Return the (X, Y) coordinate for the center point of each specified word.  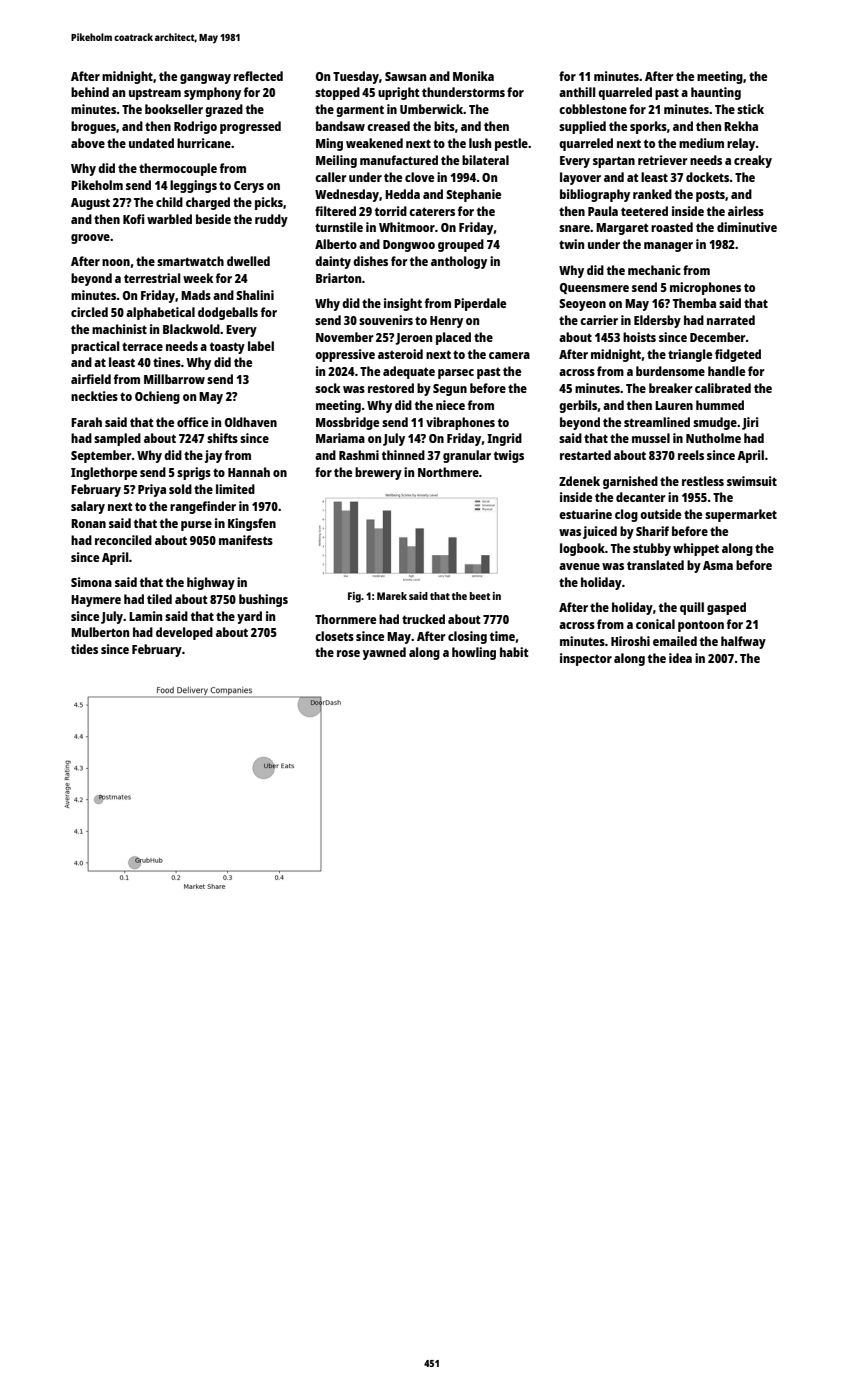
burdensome (670, 371)
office (192, 422)
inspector (586, 659)
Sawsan (405, 76)
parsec (456, 374)
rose (348, 653)
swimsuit (752, 481)
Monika (473, 76)
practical (95, 347)
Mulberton (100, 632)
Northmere (448, 472)
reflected (258, 76)
